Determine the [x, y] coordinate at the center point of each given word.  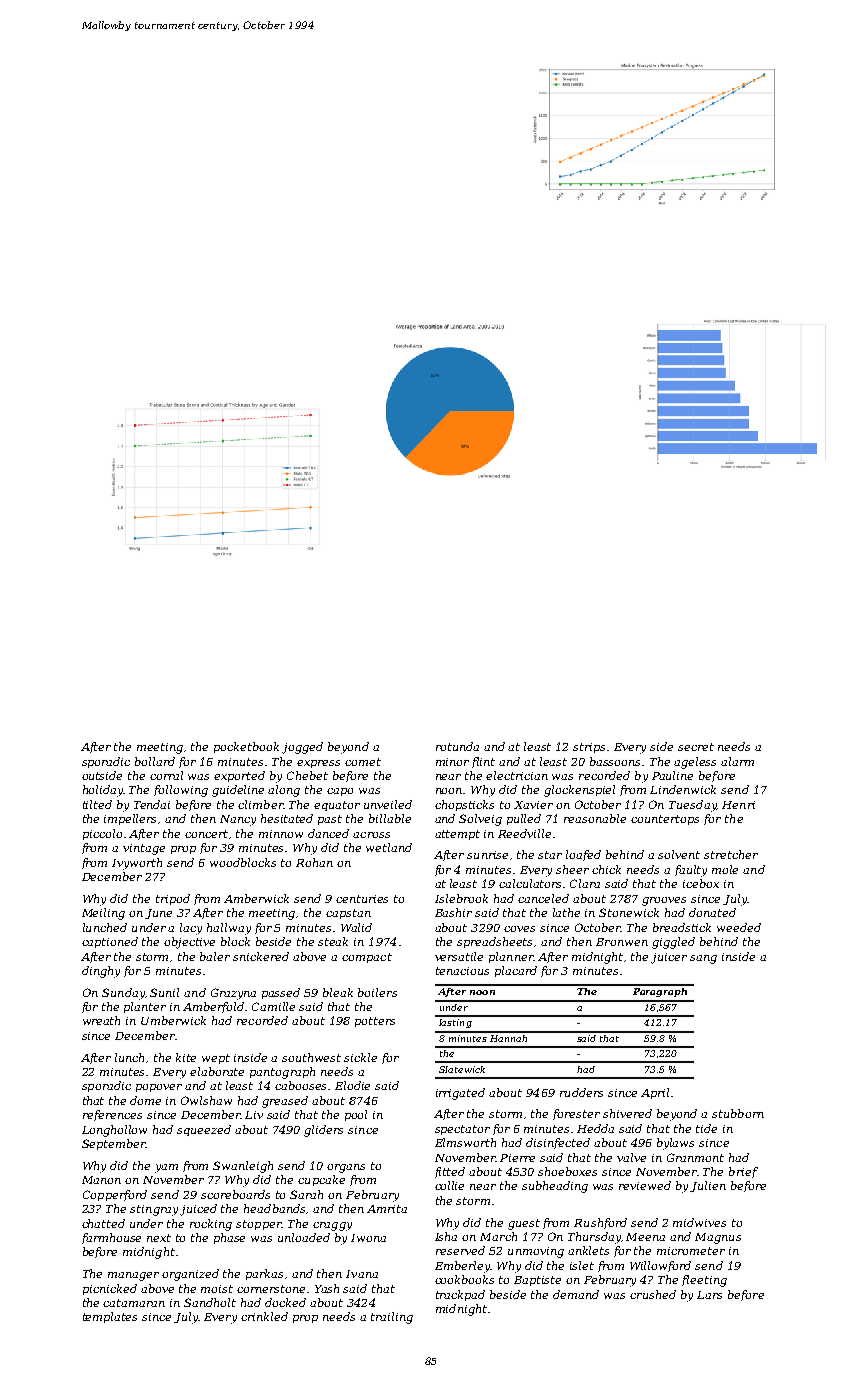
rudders [581, 1092]
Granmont [695, 1157]
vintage [144, 849]
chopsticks [464, 805]
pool [356, 1115]
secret [696, 747]
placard [516, 971]
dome [145, 1100]
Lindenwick [683, 789]
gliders [323, 1131]
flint [483, 762]
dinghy [101, 972]
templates [110, 1317]
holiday [103, 791]
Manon [101, 1180]
